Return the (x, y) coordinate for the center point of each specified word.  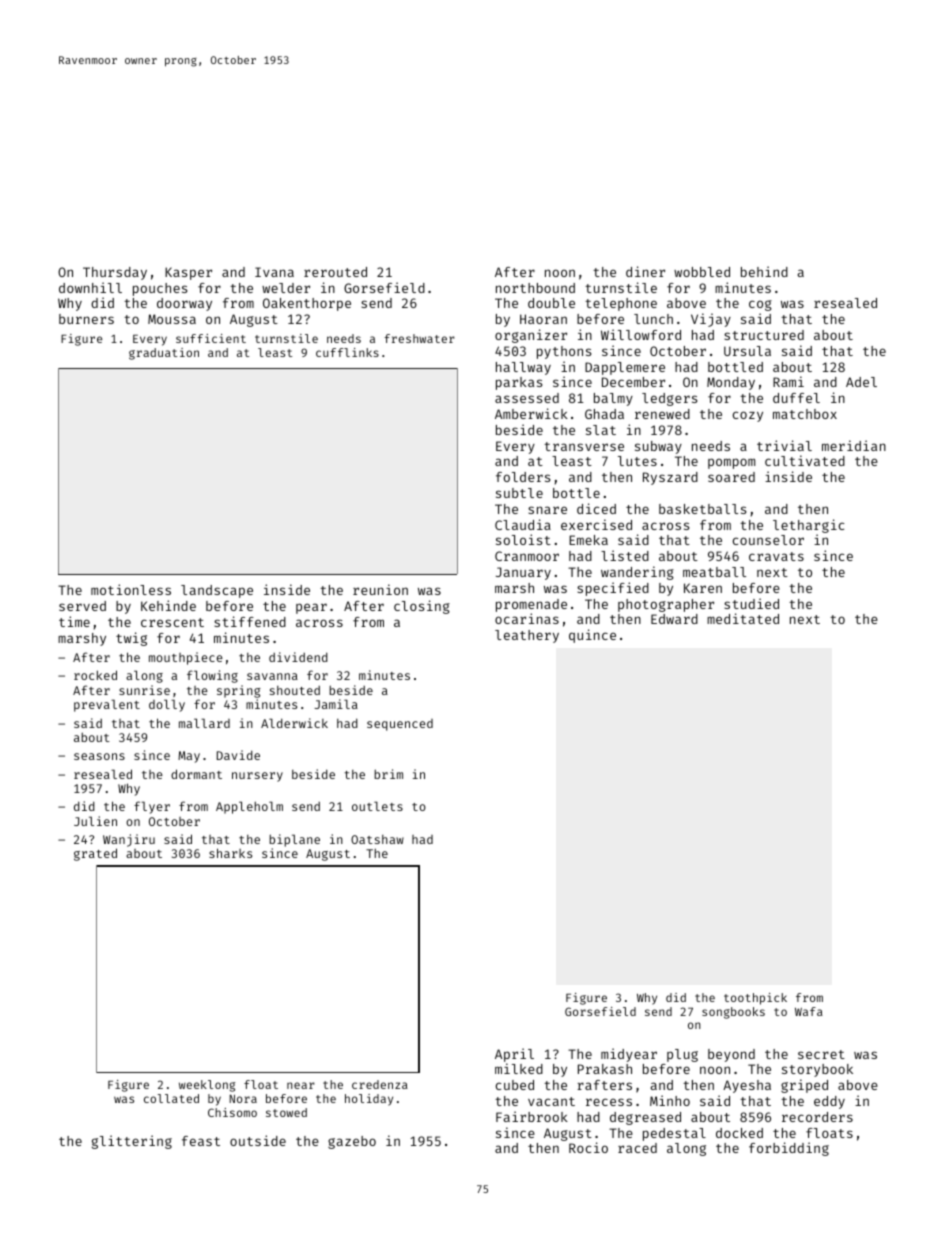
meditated (743, 618)
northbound (535, 288)
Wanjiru (129, 840)
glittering (132, 1142)
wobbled (702, 272)
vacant (551, 1101)
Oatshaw (377, 839)
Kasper (188, 273)
